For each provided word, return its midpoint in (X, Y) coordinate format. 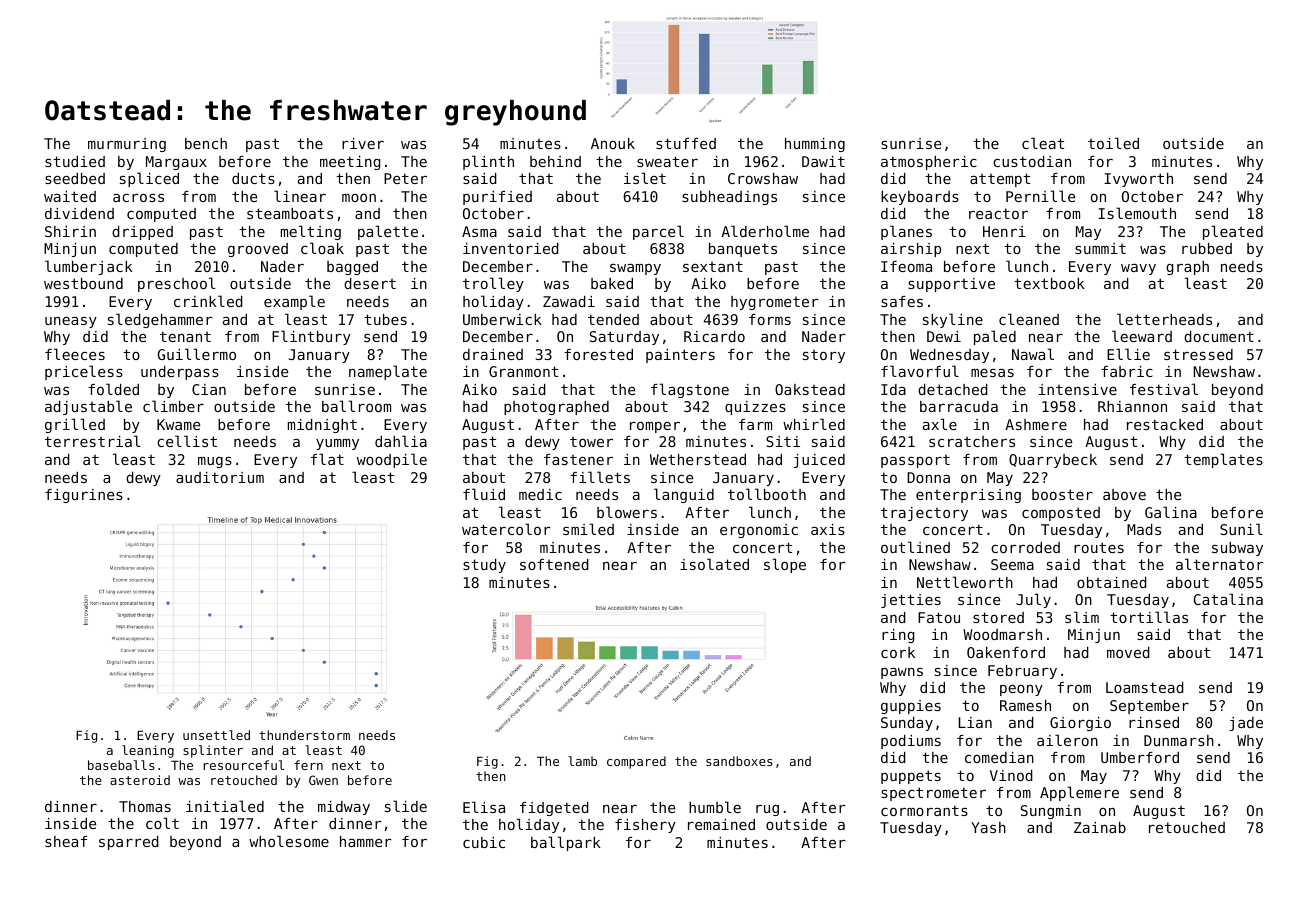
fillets (600, 477)
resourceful (243, 765)
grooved (258, 250)
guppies (911, 707)
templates (1223, 460)
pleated (1233, 232)
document (1219, 336)
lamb (582, 761)
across (138, 198)
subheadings (729, 198)
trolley (493, 284)
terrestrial (92, 441)
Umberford (1140, 757)
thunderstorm (304, 735)
